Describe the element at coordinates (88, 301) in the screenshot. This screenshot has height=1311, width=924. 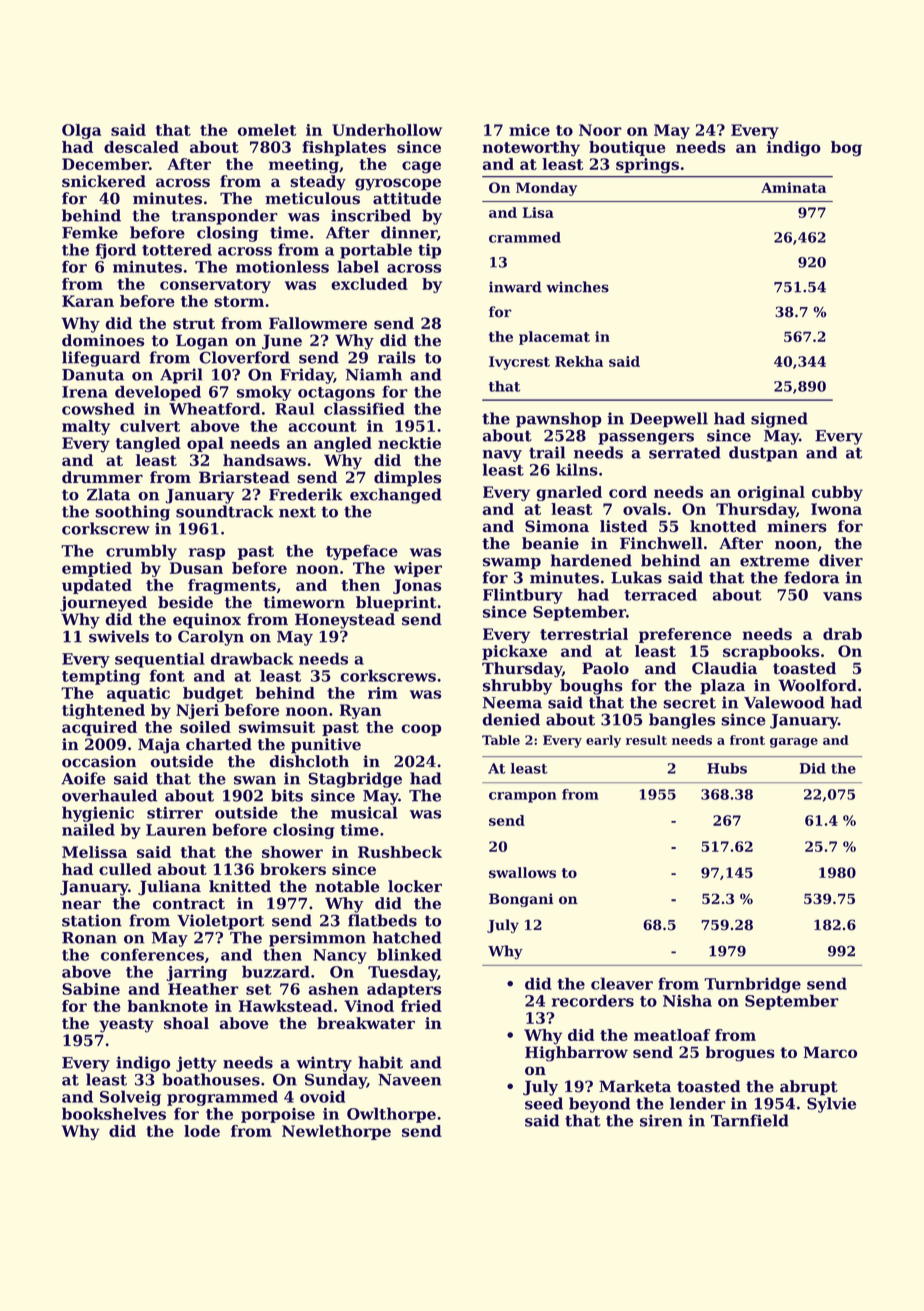
I see `Karan` at that location.
